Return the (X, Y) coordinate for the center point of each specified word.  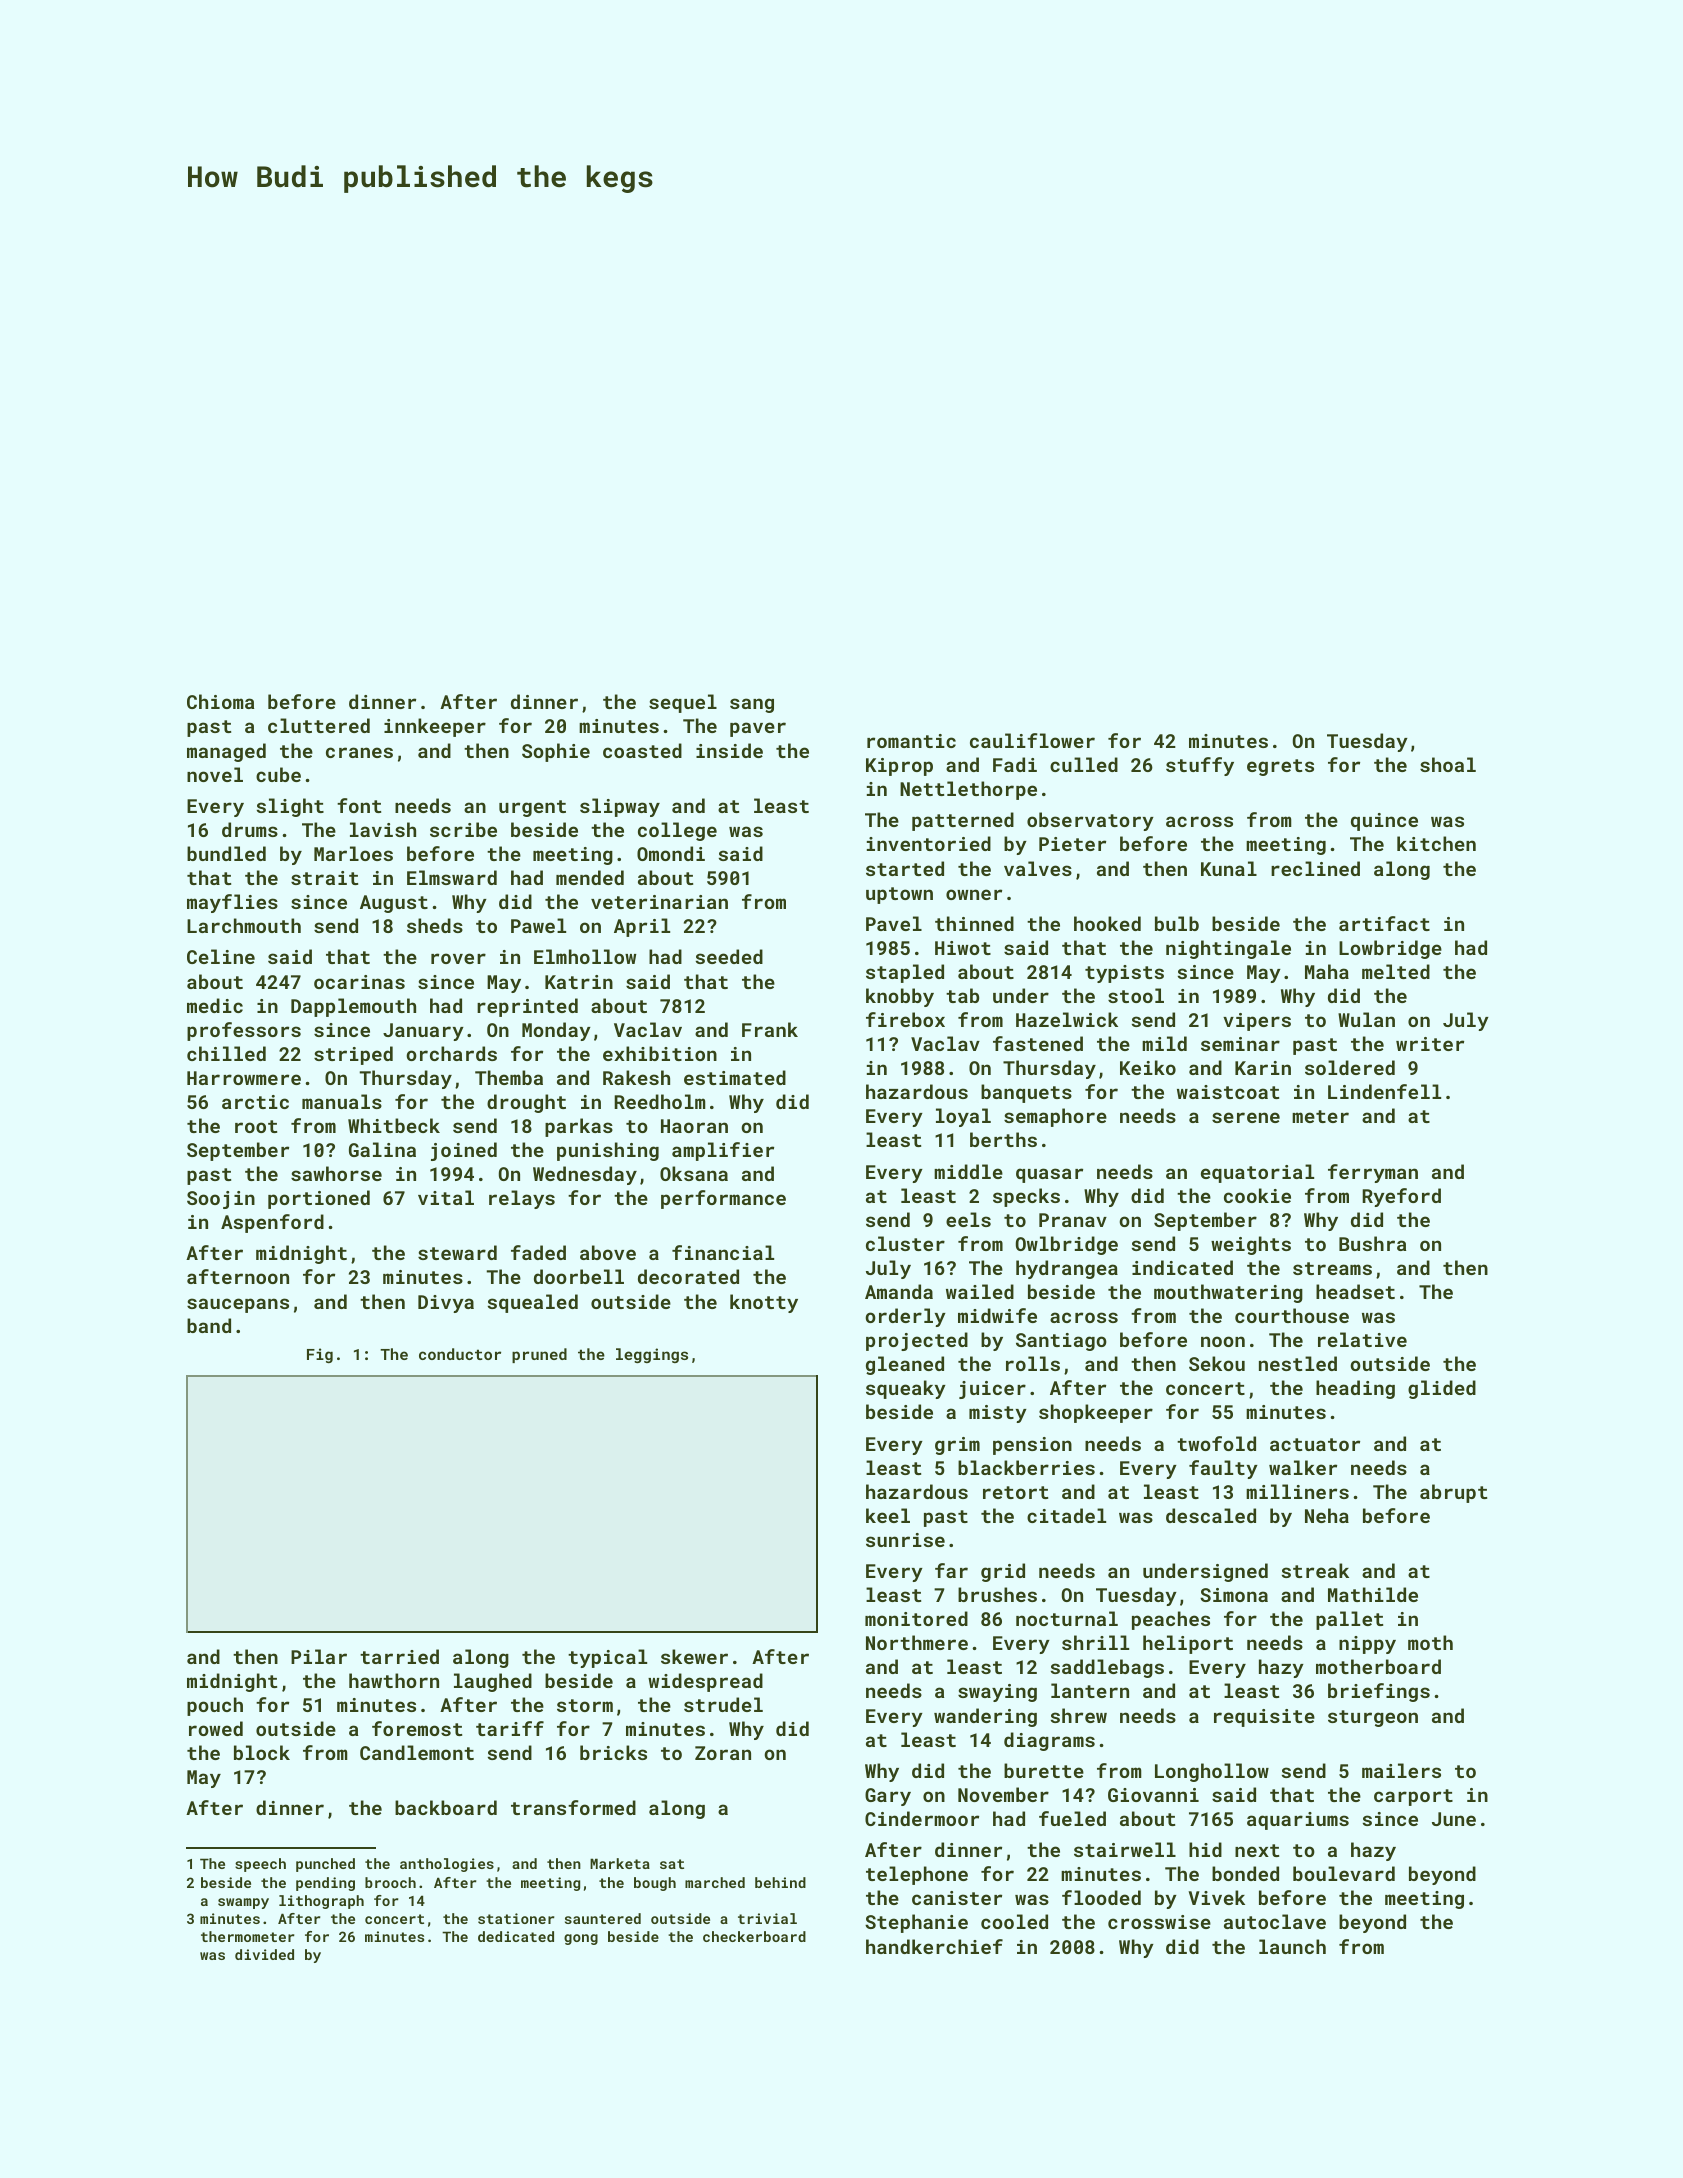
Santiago (1061, 1342)
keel (888, 1515)
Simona (1234, 1595)
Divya (446, 1304)
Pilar (319, 1656)
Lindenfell (1384, 1091)
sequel (683, 703)
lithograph (321, 1902)
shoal (1448, 764)
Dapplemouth (353, 1007)
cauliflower (1032, 740)
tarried (399, 1656)
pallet (1349, 1620)
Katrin (579, 982)
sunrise (905, 1540)
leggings (652, 1355)
